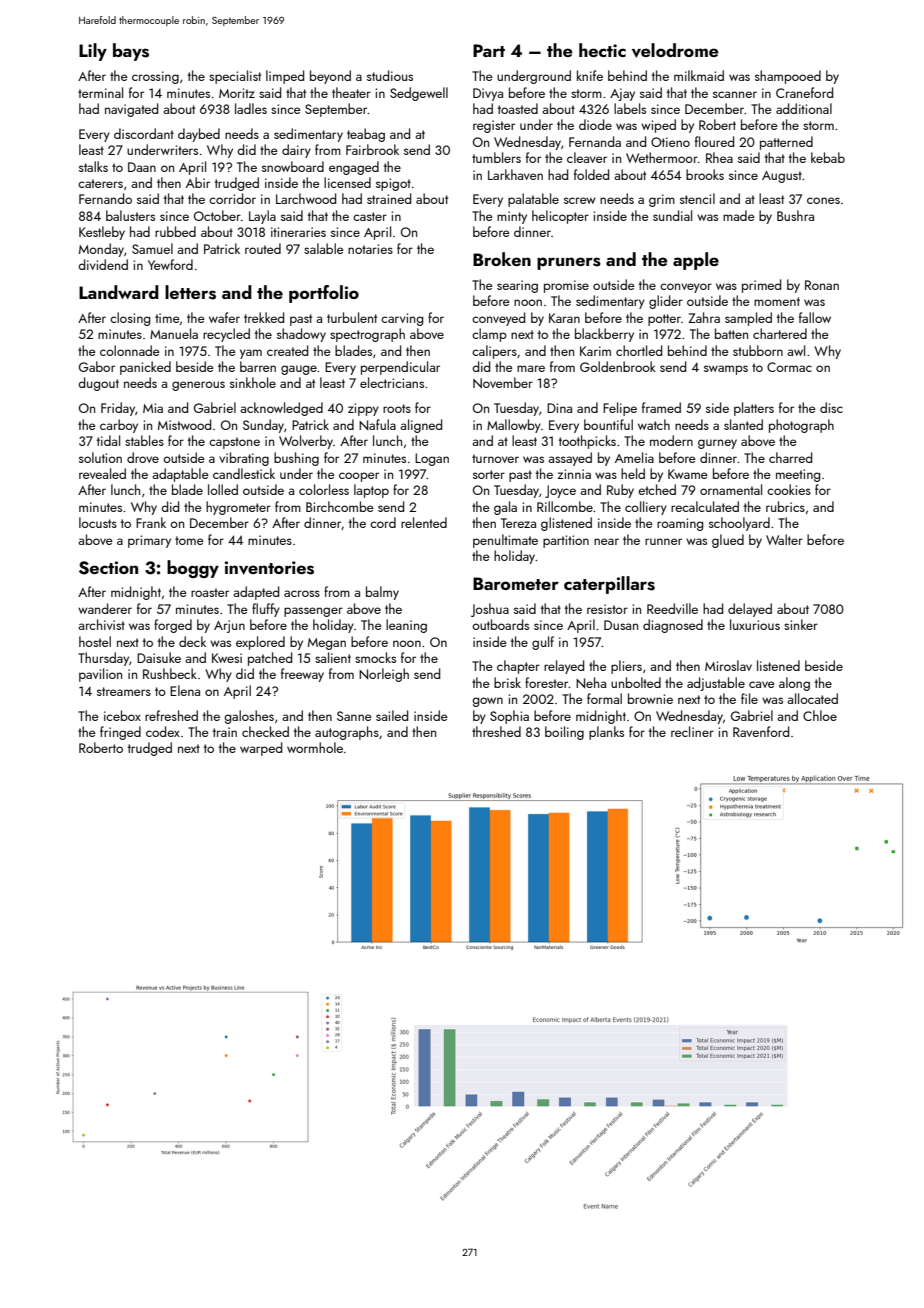 This screenshot has height=1308, width=924. Describe the element at coordinates (105, 198) in the screenshot. I see `Fernando` at that location.
